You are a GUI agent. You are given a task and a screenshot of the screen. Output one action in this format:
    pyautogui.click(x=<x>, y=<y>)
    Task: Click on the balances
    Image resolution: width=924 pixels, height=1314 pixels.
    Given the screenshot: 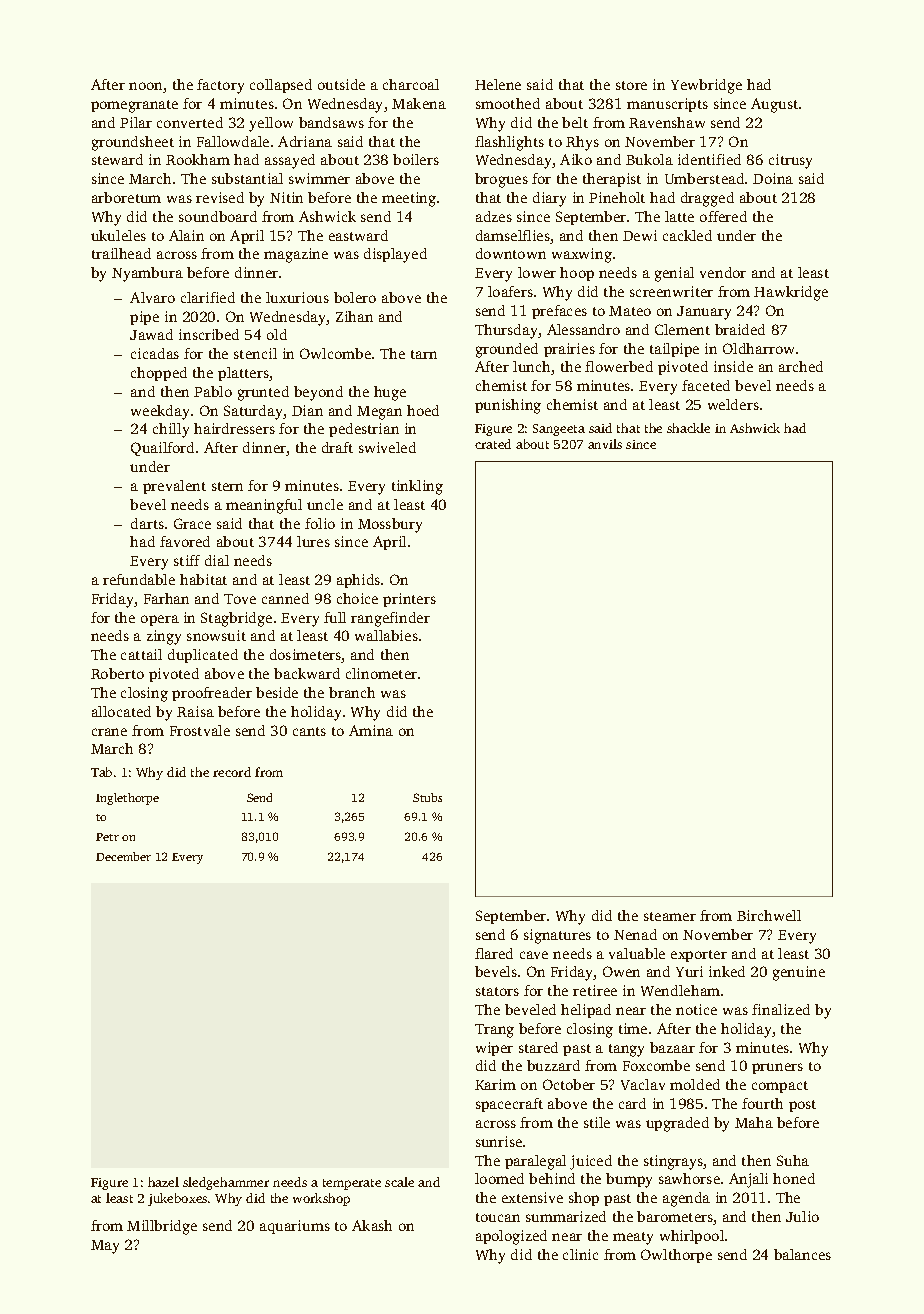 What is the action you would take?
    pyautogui.click(x=802, y=1254)
